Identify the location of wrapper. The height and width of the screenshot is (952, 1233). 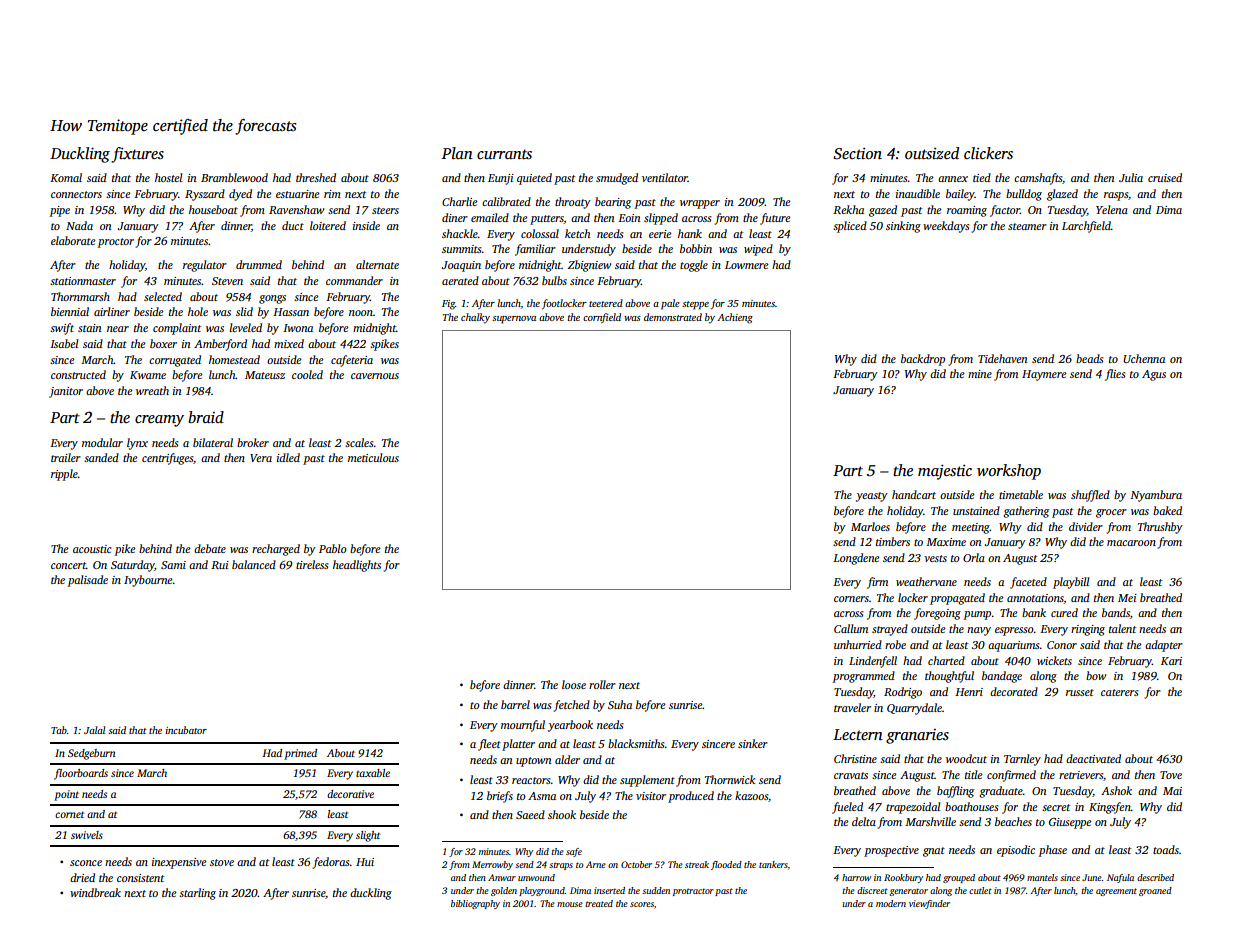
(700, 204).
